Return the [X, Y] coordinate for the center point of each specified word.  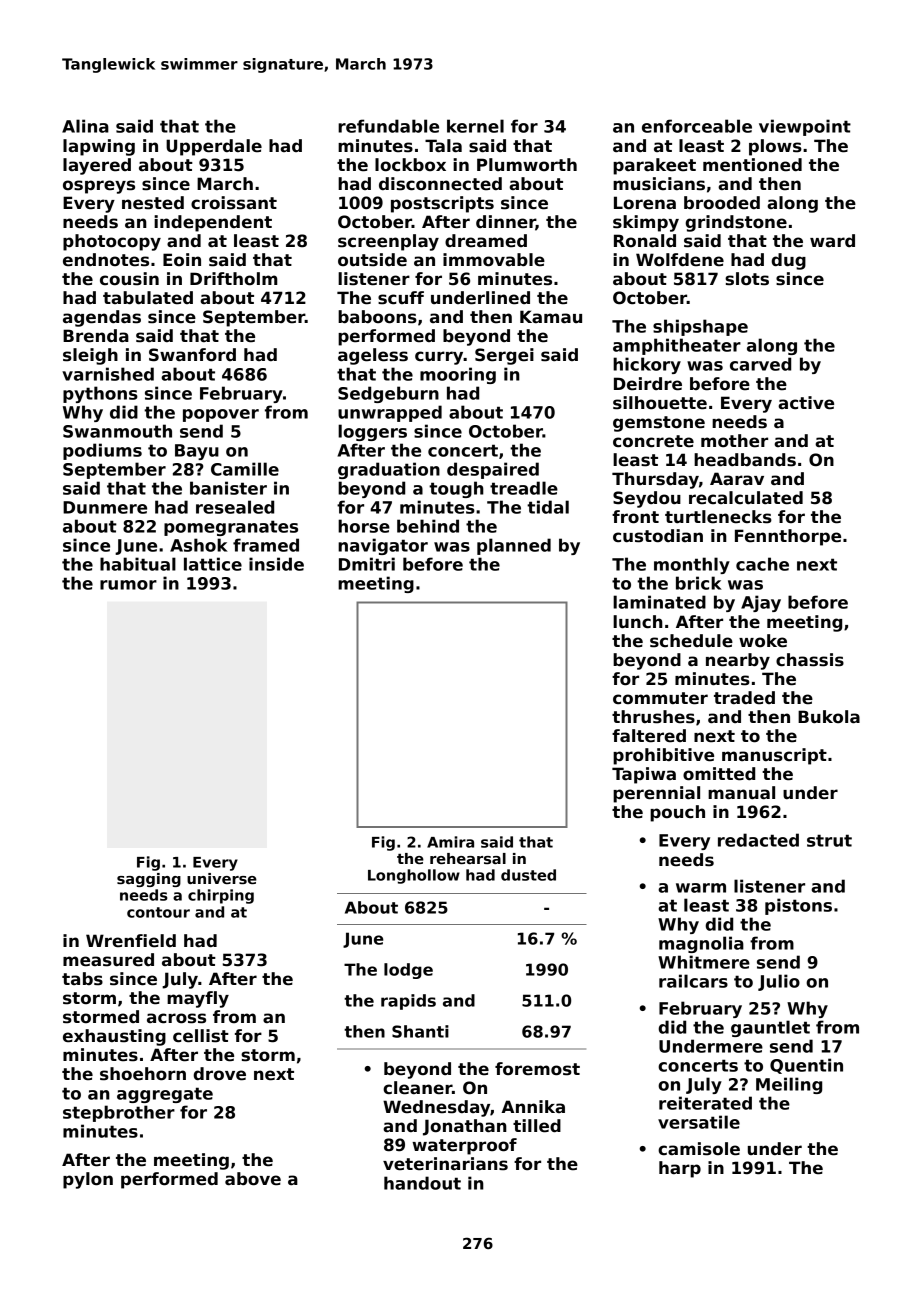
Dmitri [367, 564]
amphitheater [677, 346]
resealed [235, 507]
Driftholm [234, 279]
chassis [810, 660]
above [253, 1179]
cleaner [417, 1088]
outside [372, 260]
